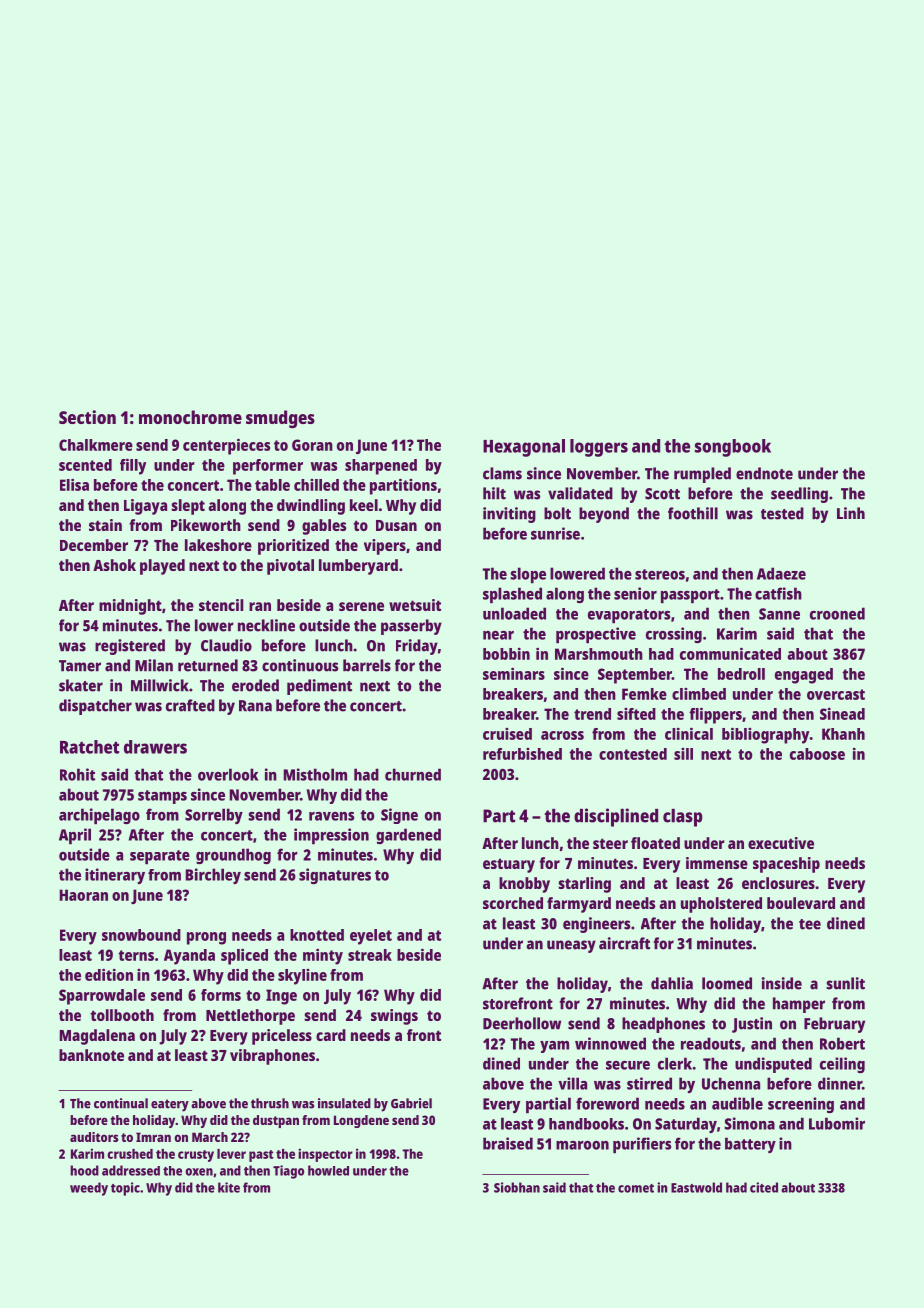 This page has width=924, height=1308. What do you see at coordinates (628, 1065) in the page?
I see `secure` at bounding box center [628, 1065].
